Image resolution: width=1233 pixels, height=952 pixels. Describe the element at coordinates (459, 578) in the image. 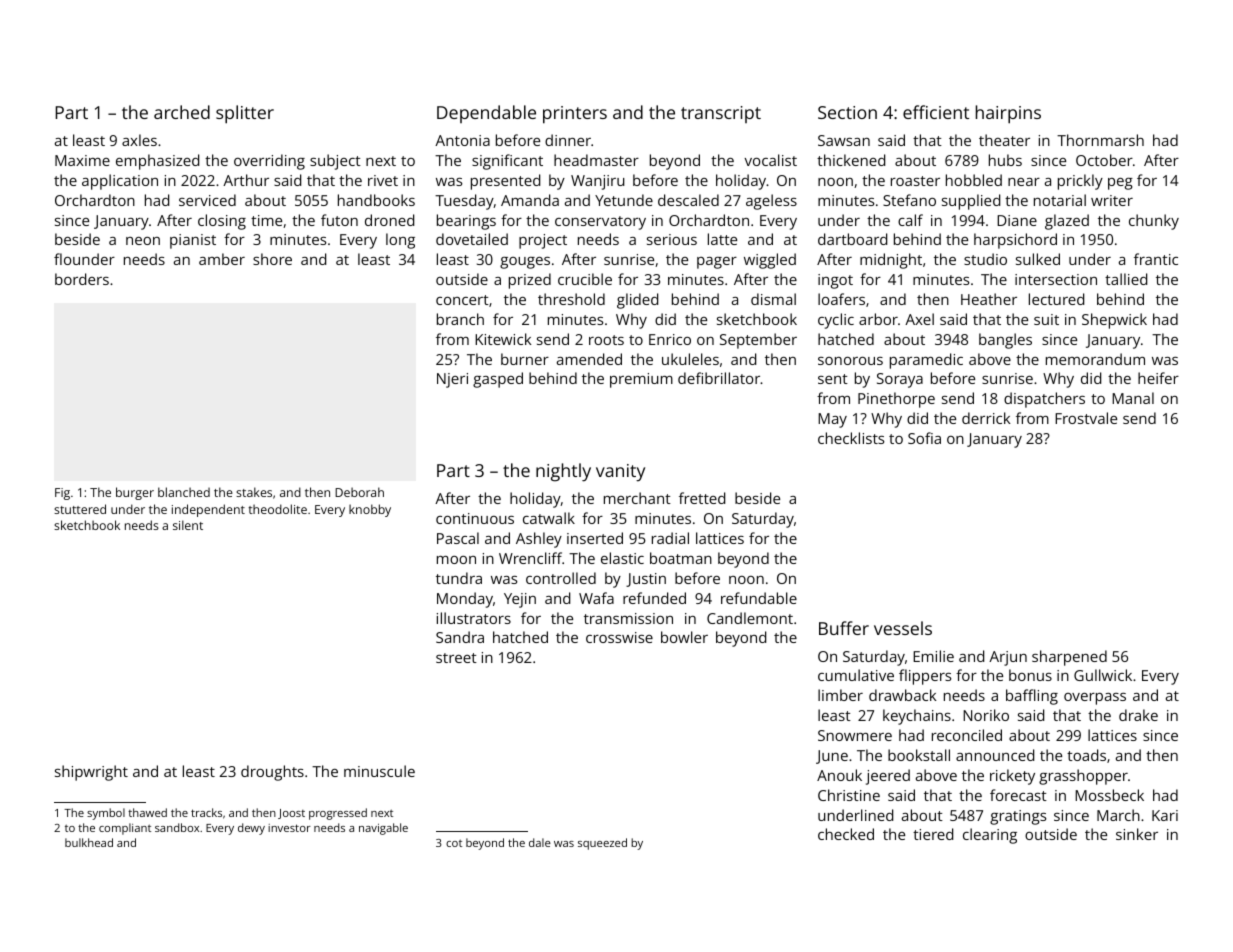

I see `tundra` at that location.
